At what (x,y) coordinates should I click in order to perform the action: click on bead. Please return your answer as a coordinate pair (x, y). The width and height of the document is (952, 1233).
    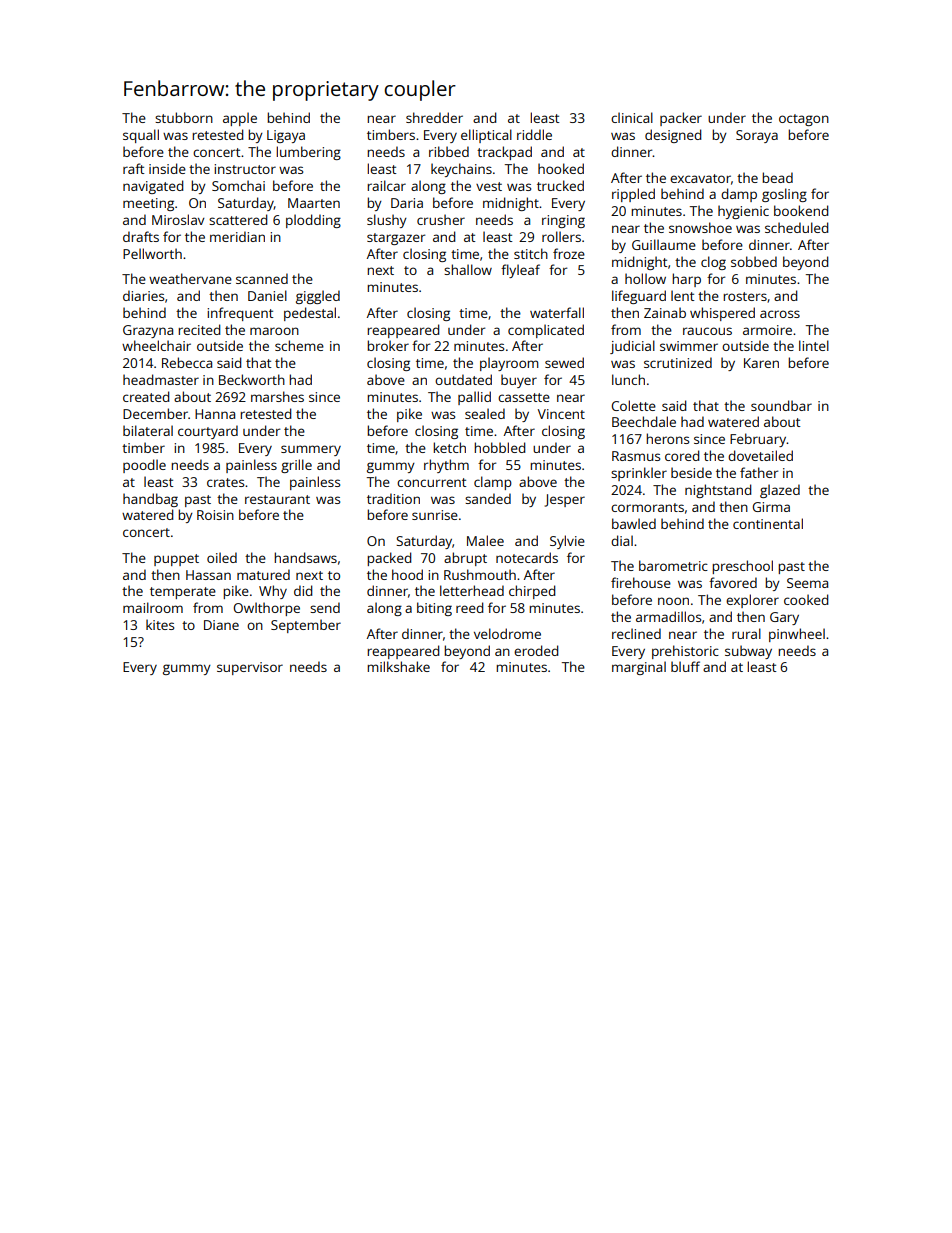
    Looking at the image, I should click on (777, 177).
